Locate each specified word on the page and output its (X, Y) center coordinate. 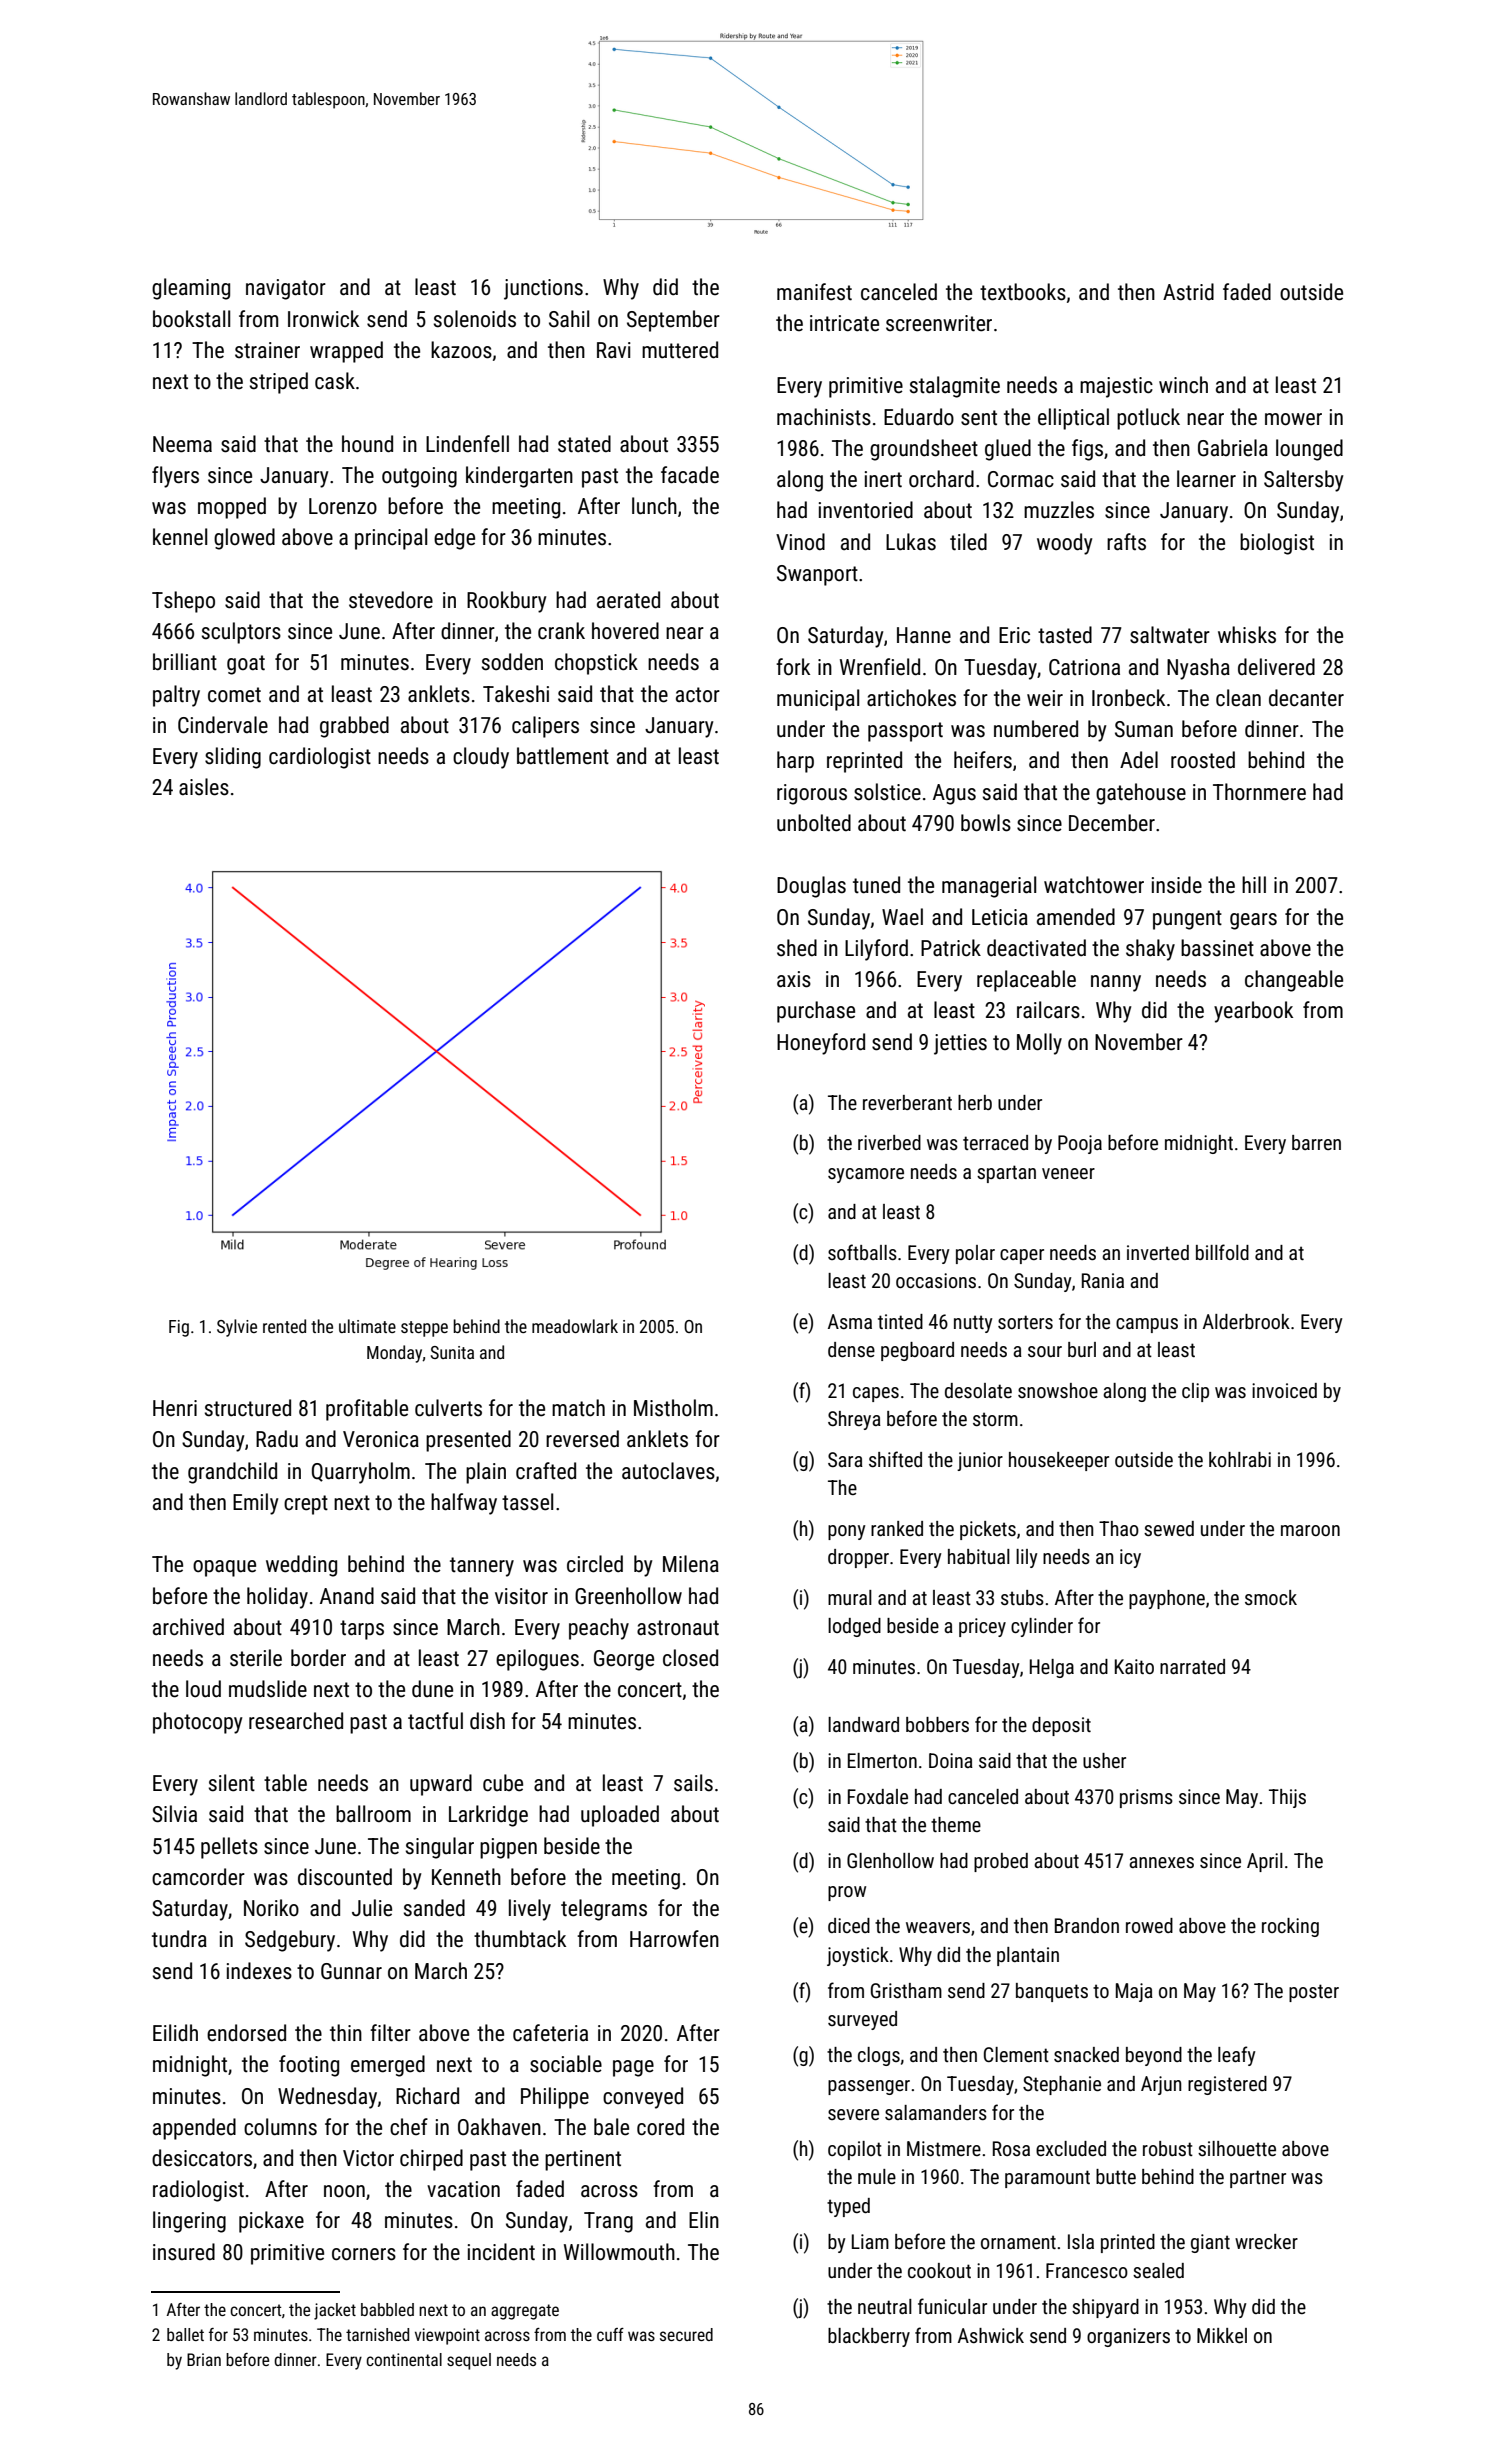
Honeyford (821, 1044)
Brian (204, 2359)
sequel (469, 2361)
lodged (854, 1627)
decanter (1306, 698)
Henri (175, 1408)
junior (980, 1461)
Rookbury (507, 602)
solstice (887, 792)
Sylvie (237, 1328)
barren (1316, 1142)
